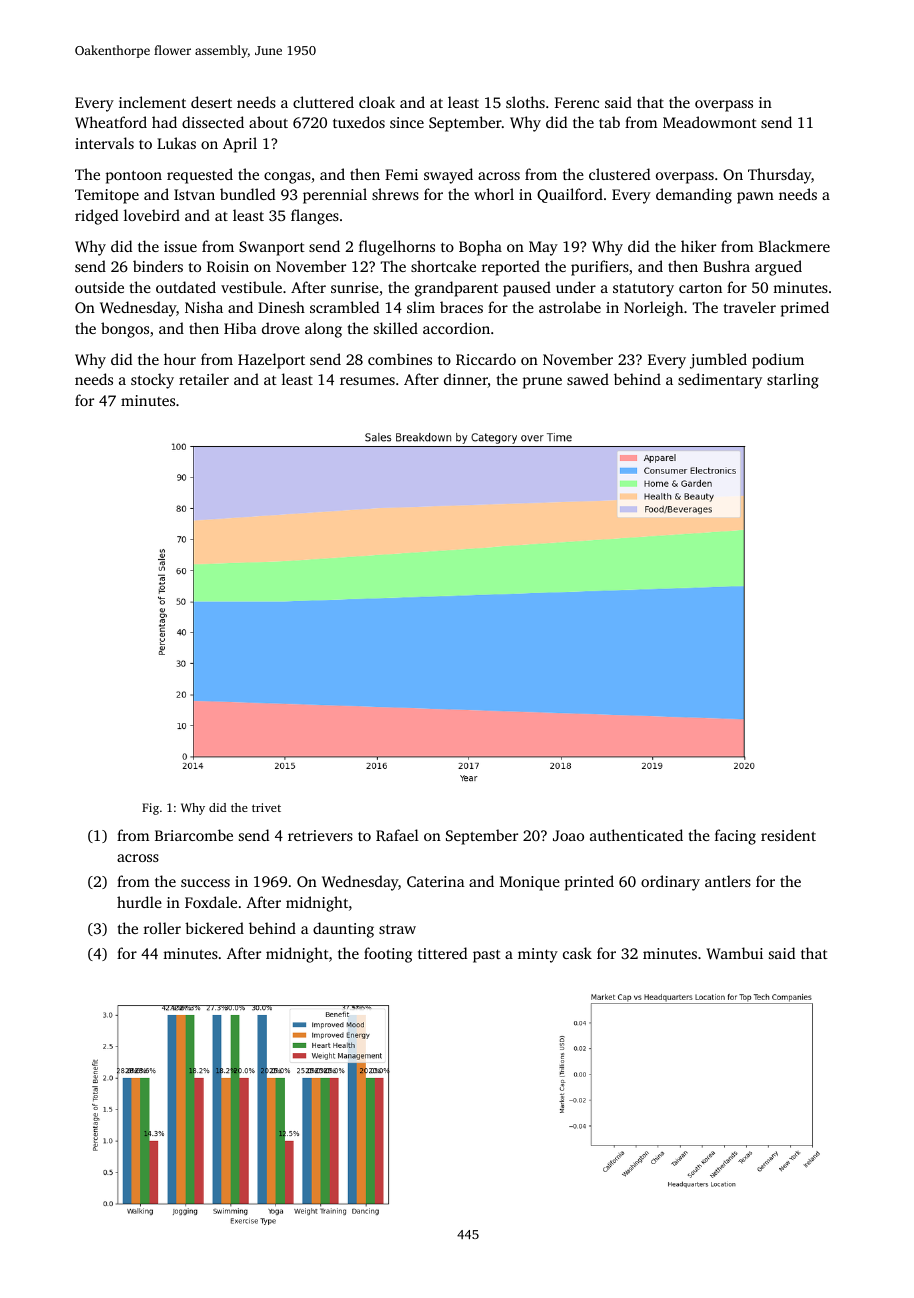 This screenshot has height=1298, width=914. What do you see at coordinates (456, 328) in the screenshot?
I see `accordion` at bounding box center [456, 328].
